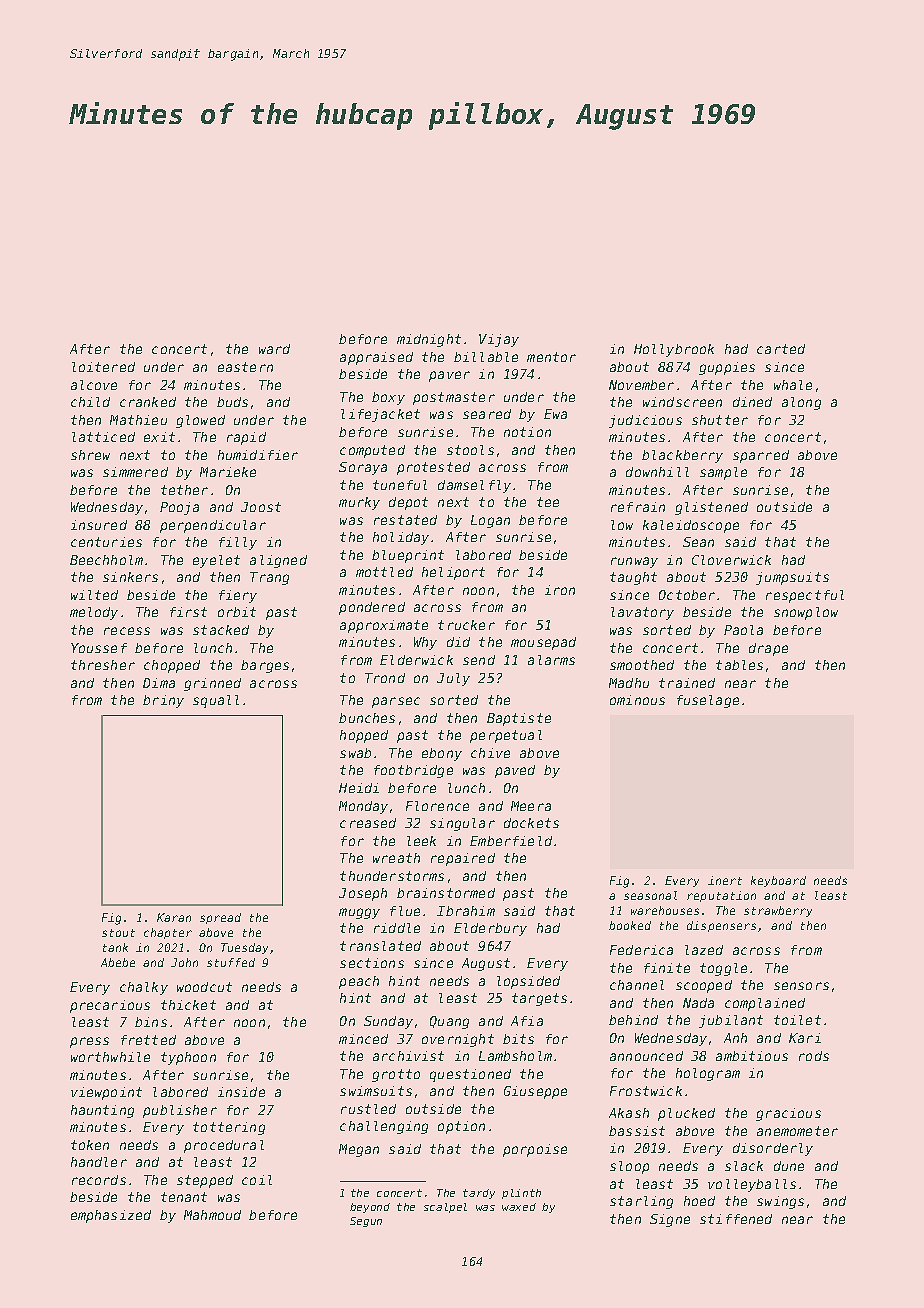 The image size is (924, 1308). I want to click on brainstormed, so click(446, 893).
